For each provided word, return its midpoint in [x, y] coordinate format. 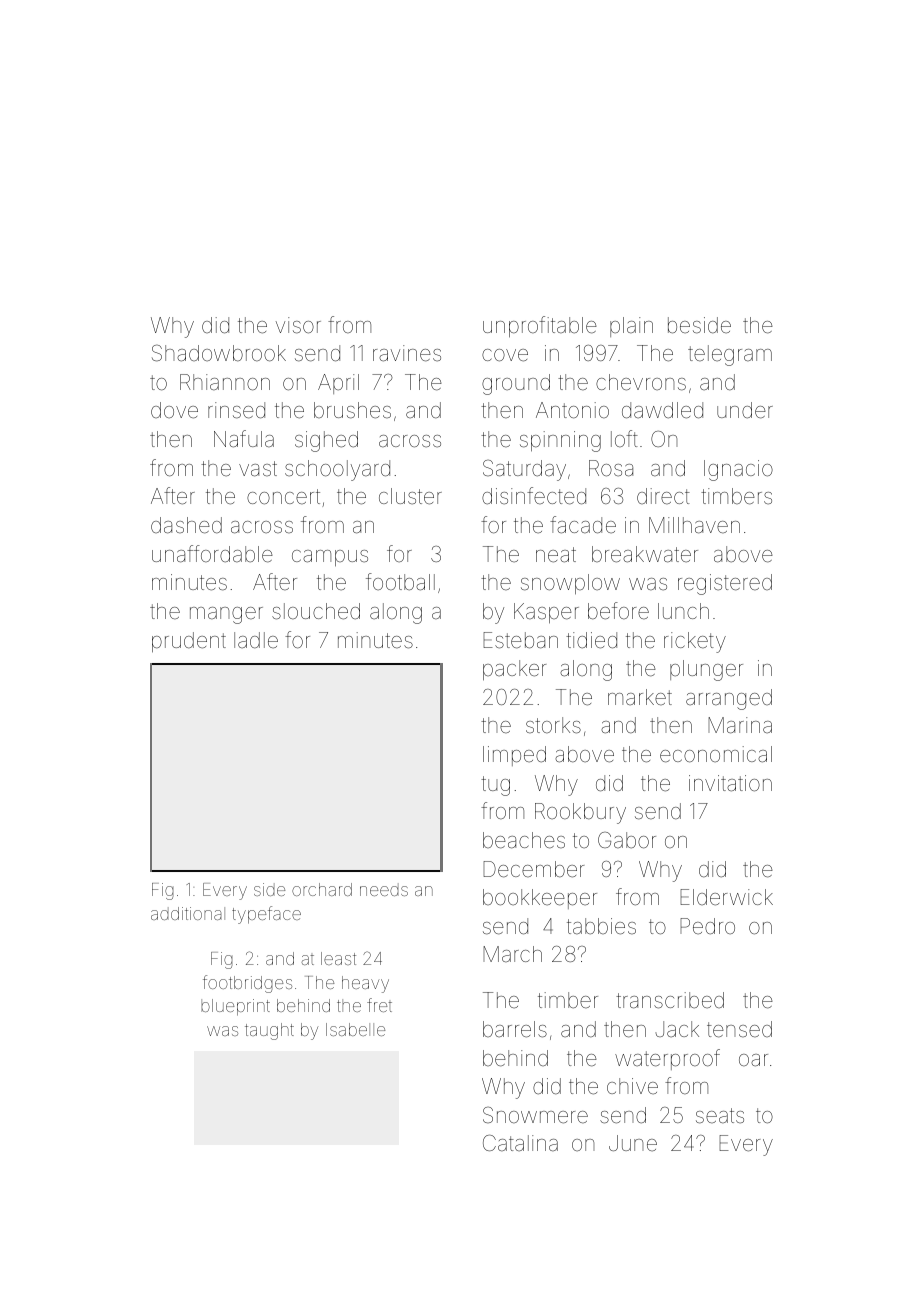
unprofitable [540, 326]
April [338, 384]
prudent [189, 642]
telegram [730, 355]
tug [495, 786]
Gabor [627, 840]
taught [269, 1031]
